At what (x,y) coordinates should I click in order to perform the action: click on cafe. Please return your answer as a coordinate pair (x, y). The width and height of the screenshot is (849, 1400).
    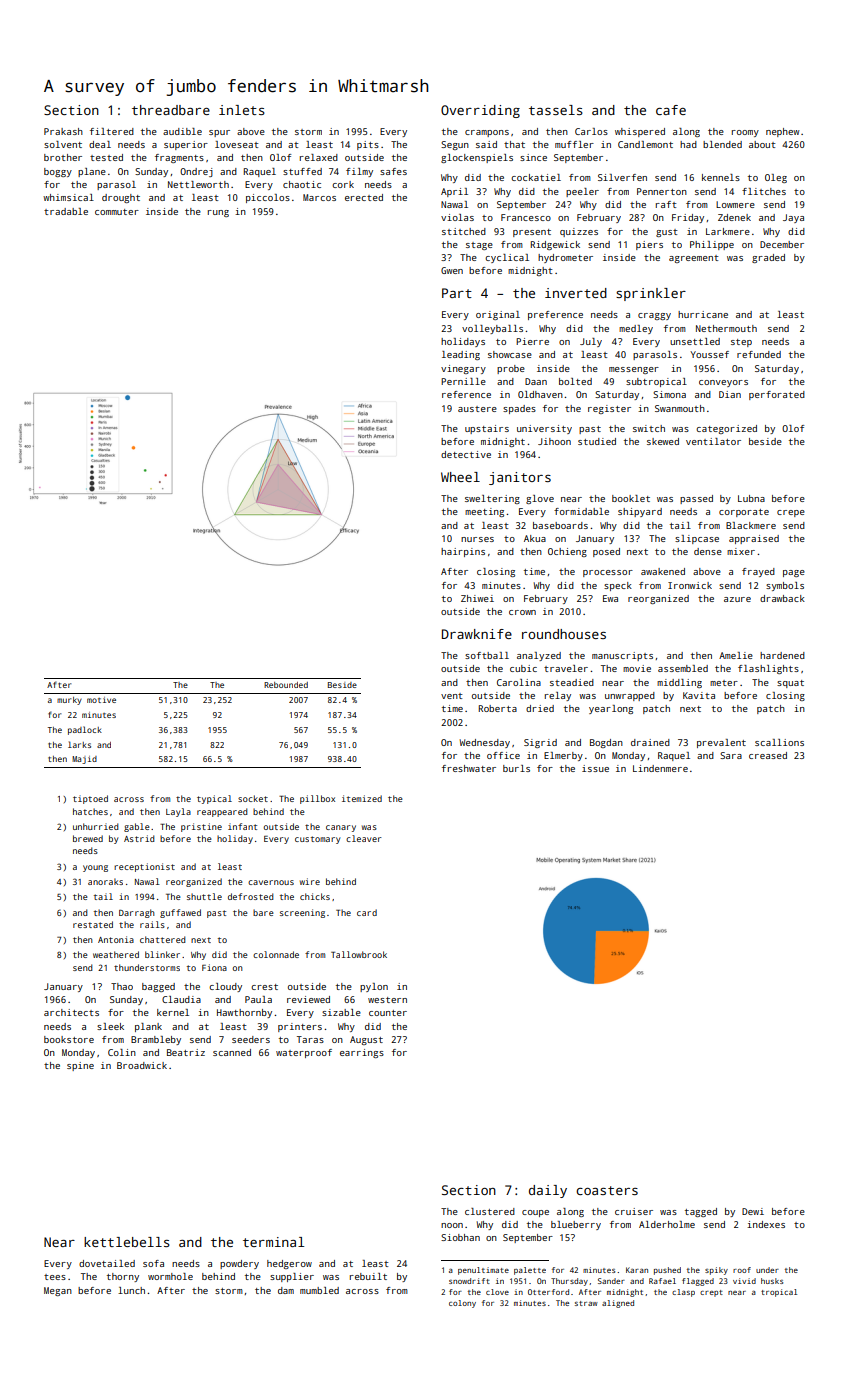
    Looking at the image, I should click on (671, 110).
